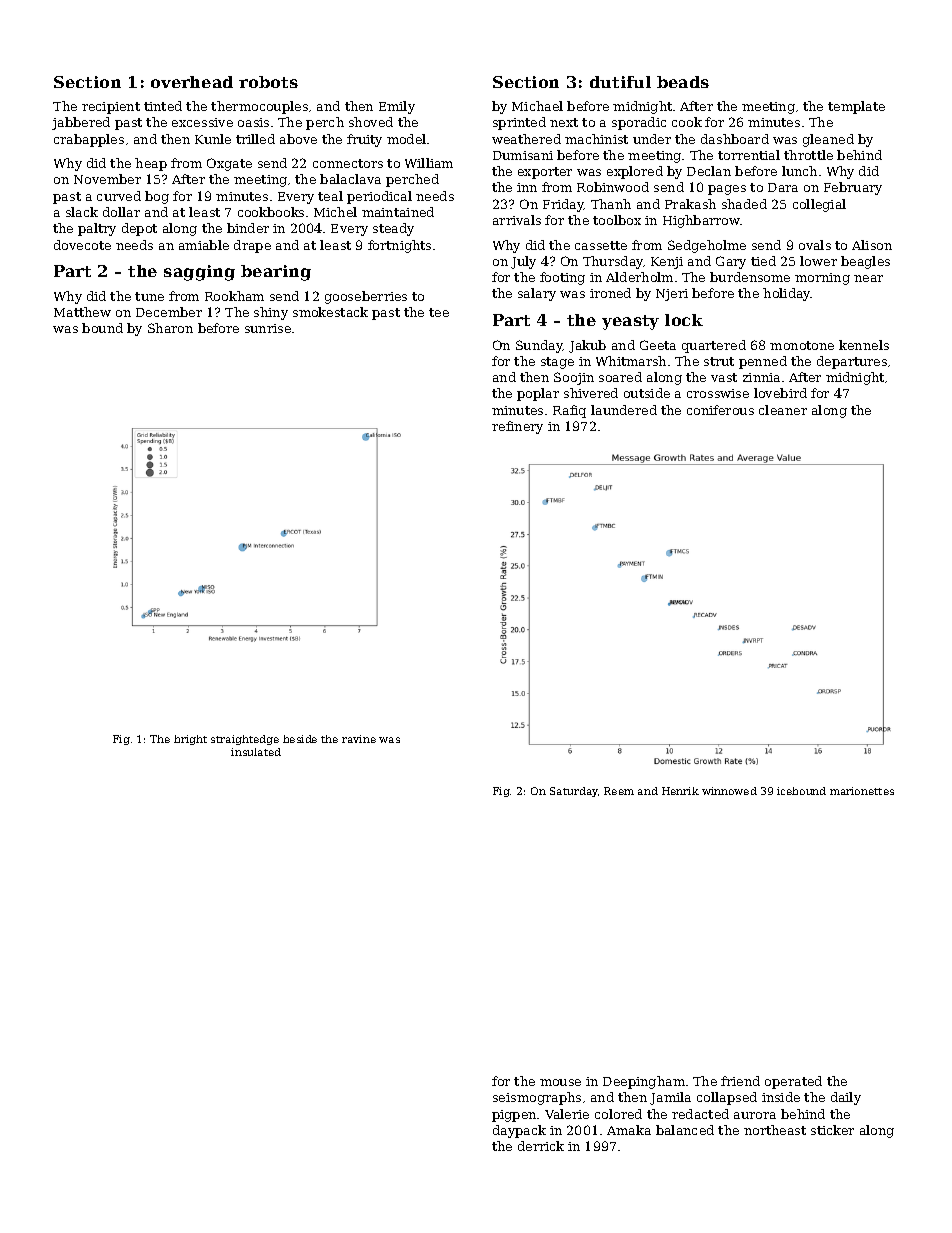  I want to click on pigpen, so click(514, 1116).
